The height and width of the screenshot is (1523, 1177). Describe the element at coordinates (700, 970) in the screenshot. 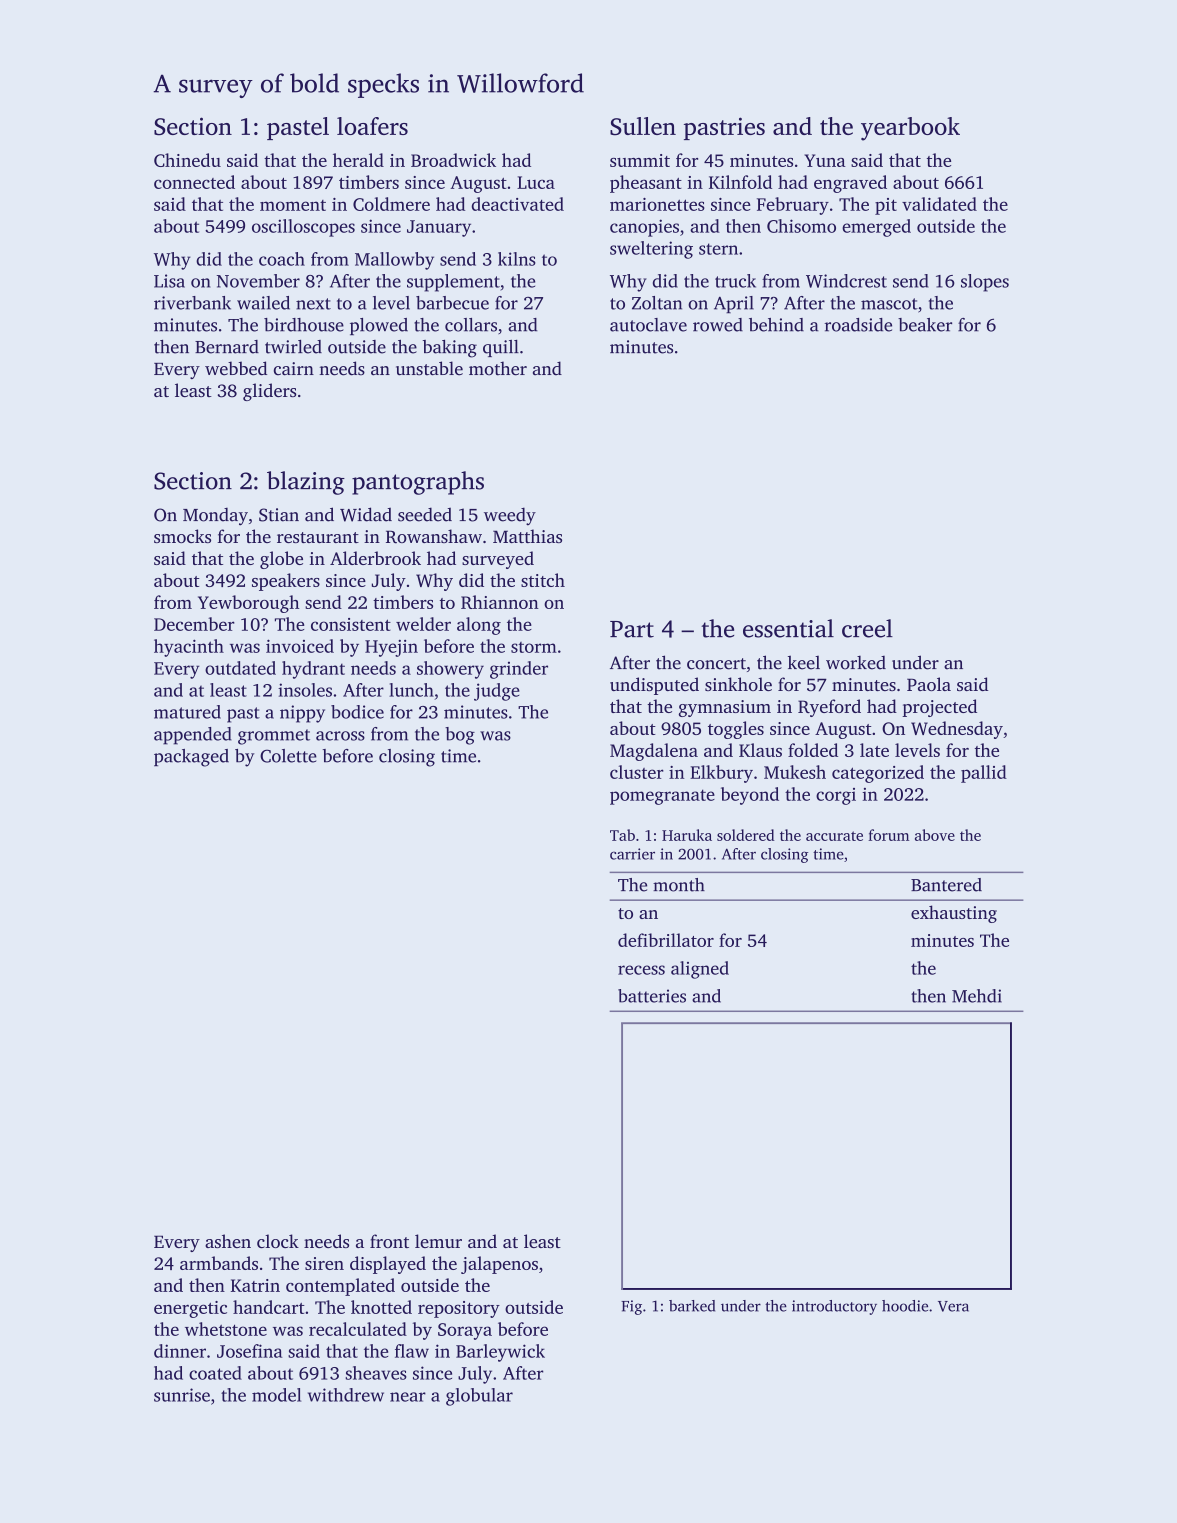

I see `aligned` at that location.
